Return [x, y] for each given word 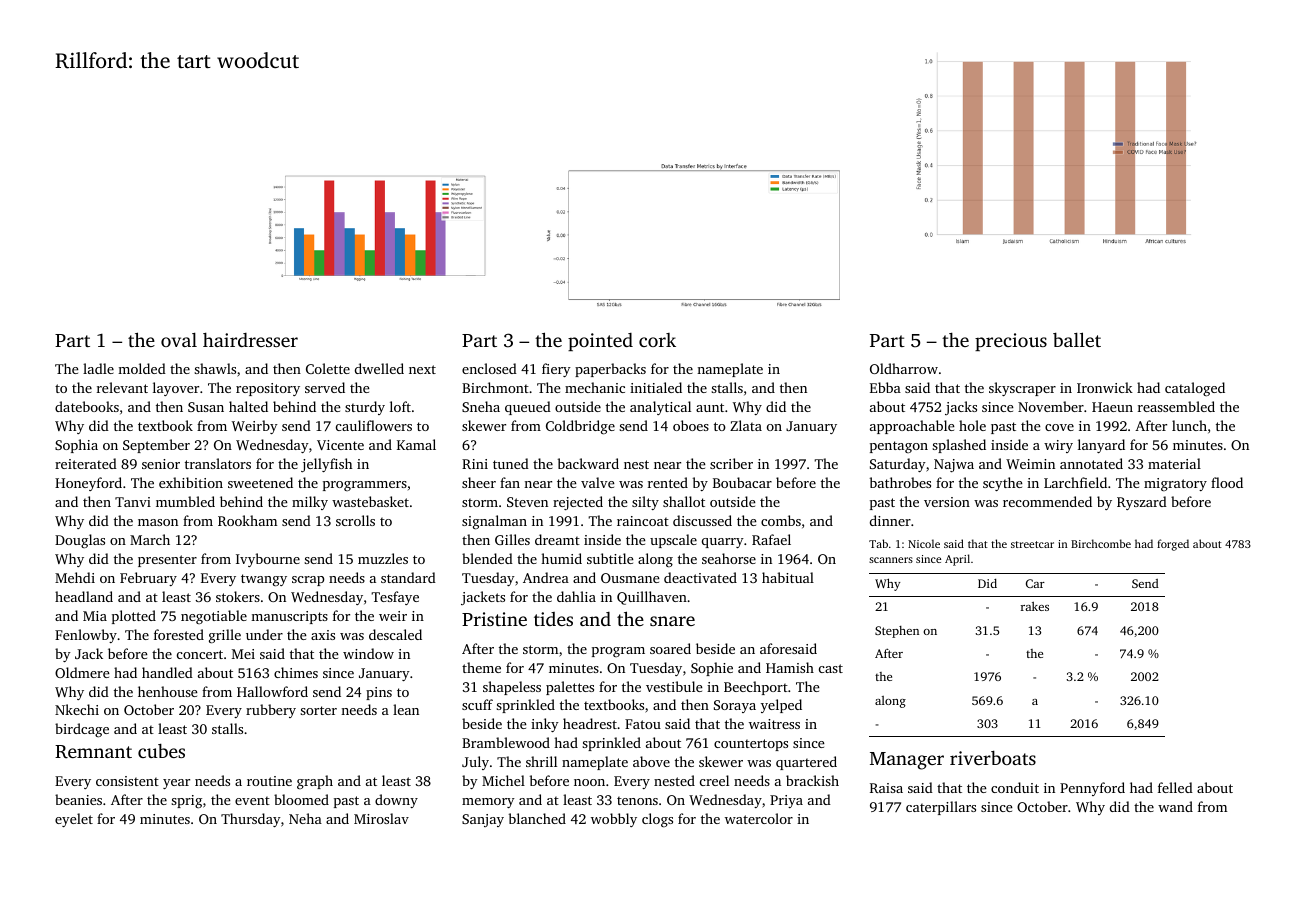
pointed [600, 342]
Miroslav [381, 818]
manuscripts [289, 617]
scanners [891, 560]
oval [179, 340]
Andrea [546, 577]
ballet [1077, 339]
